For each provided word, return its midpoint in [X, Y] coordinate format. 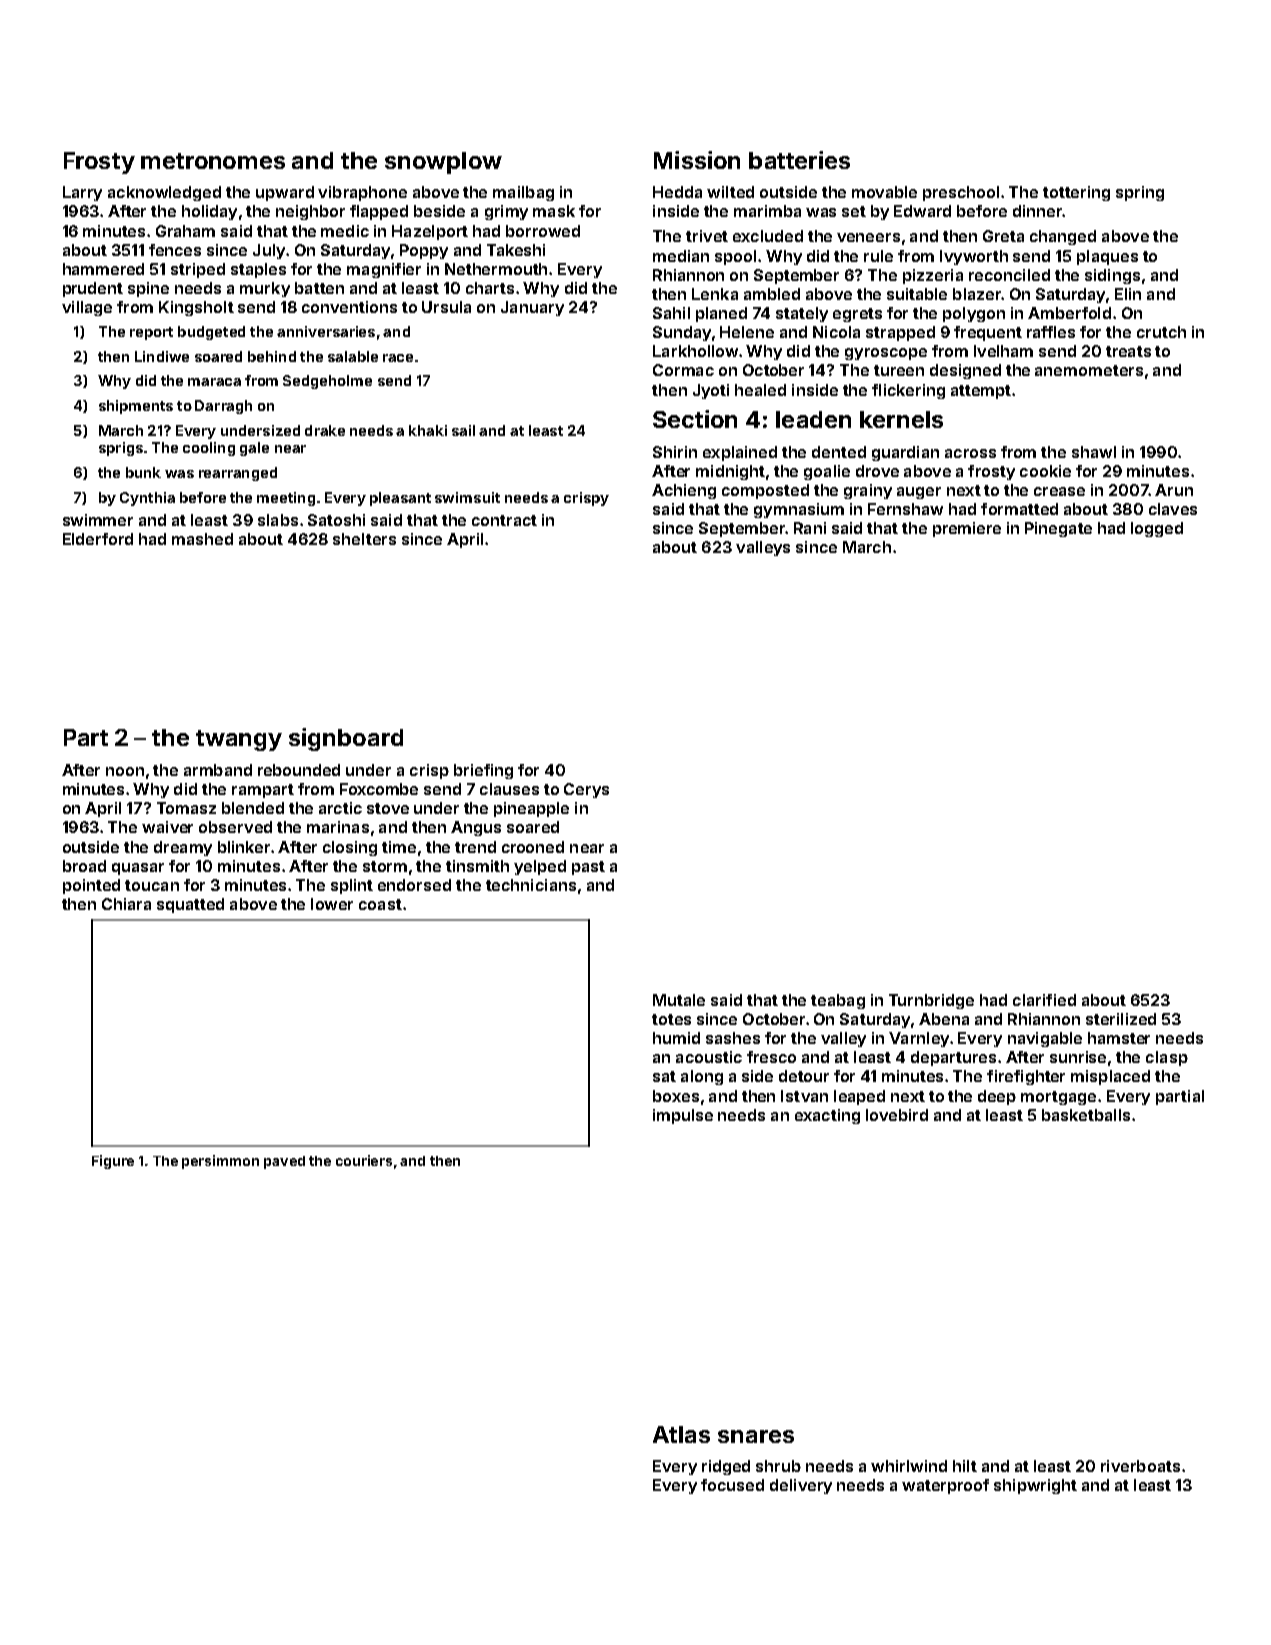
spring [1140, 193]
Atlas [681, 1434]
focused [732, 1485]
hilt [965, 1466]
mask [554, 211]
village [87, 308]
